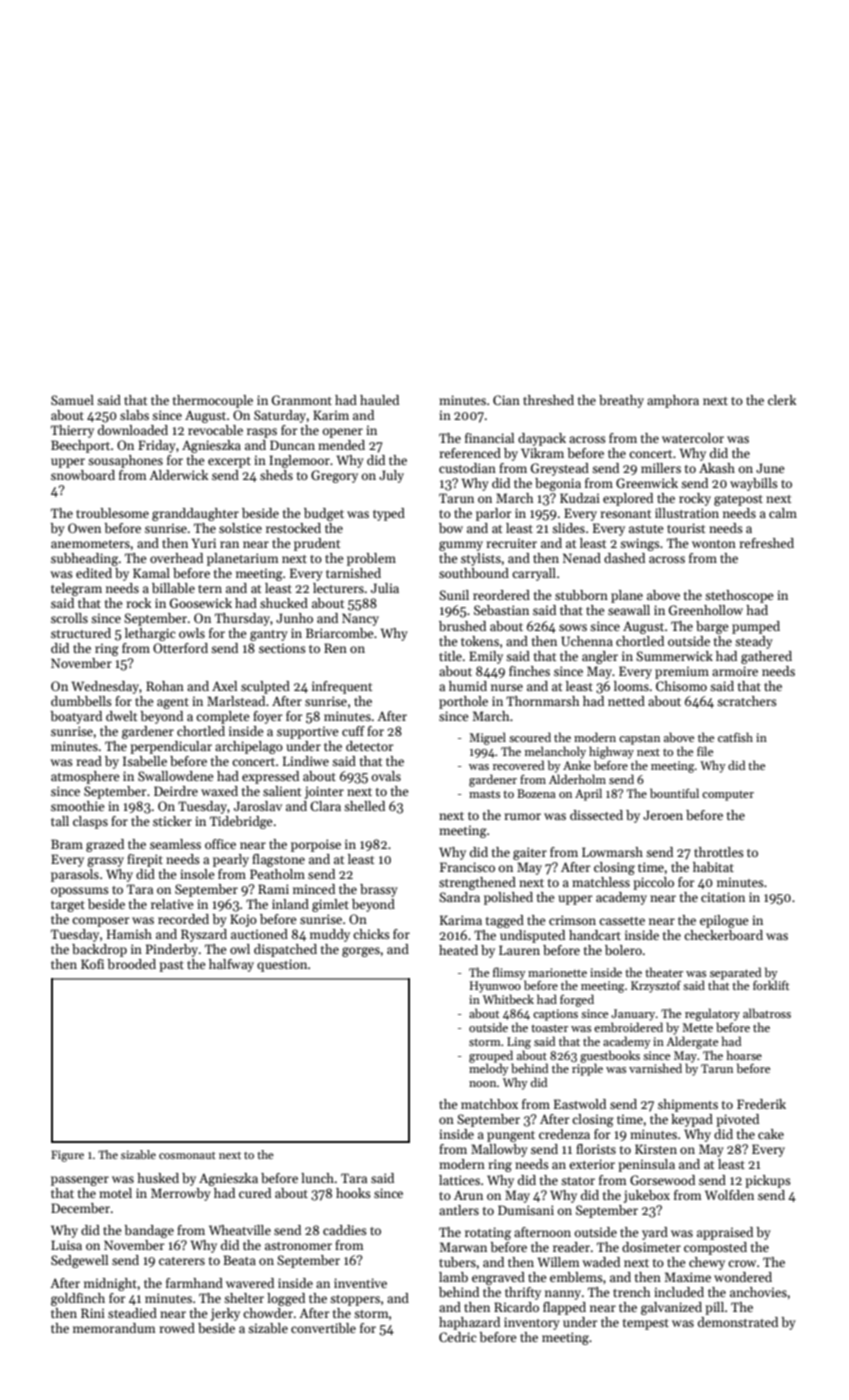  What do you see at coordinates (204, 543) in the screenshot?
I see `Yuri` at bounding box center [204, 543].
